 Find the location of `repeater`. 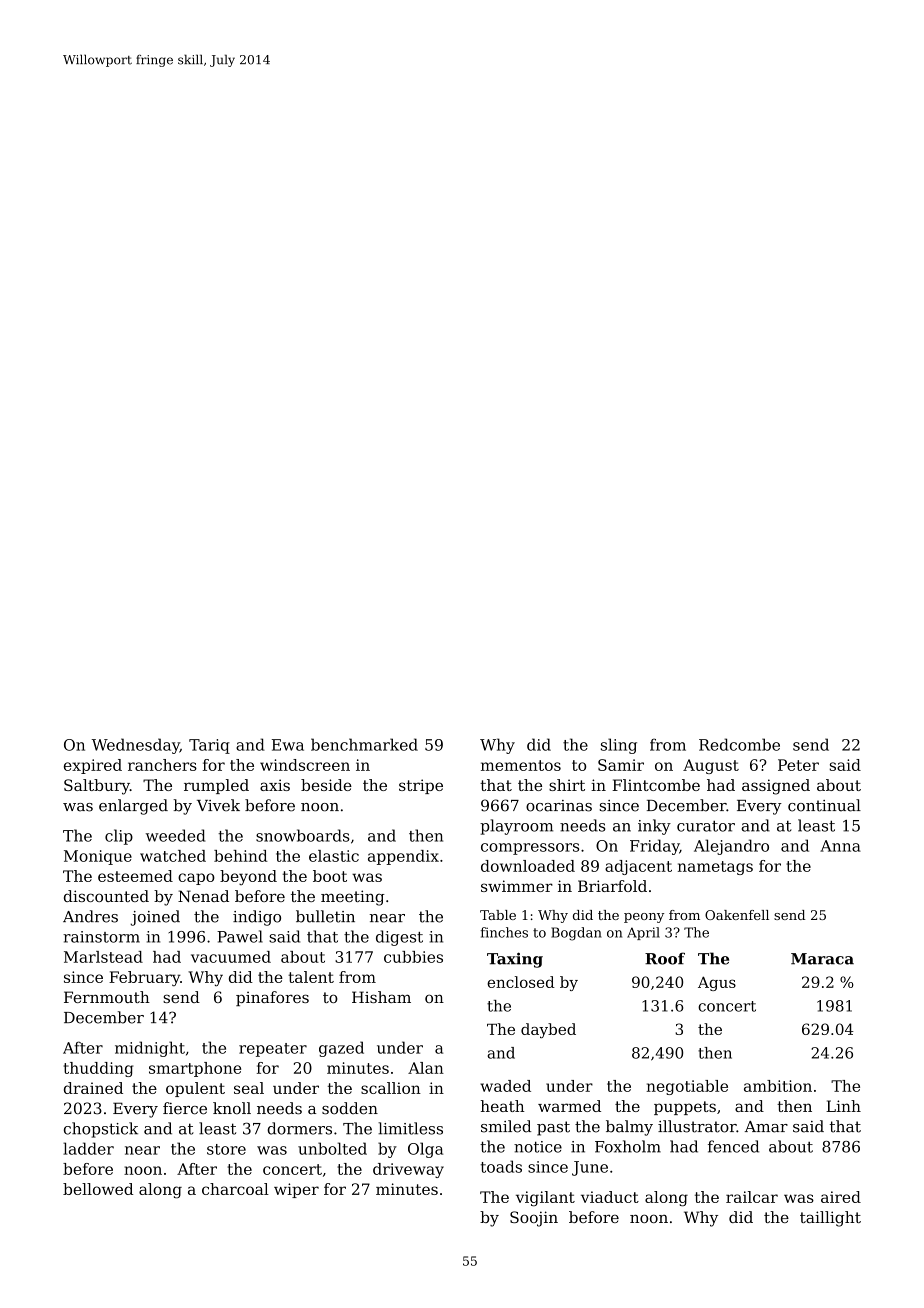

repeater is located at coordinates (273, 1050).
